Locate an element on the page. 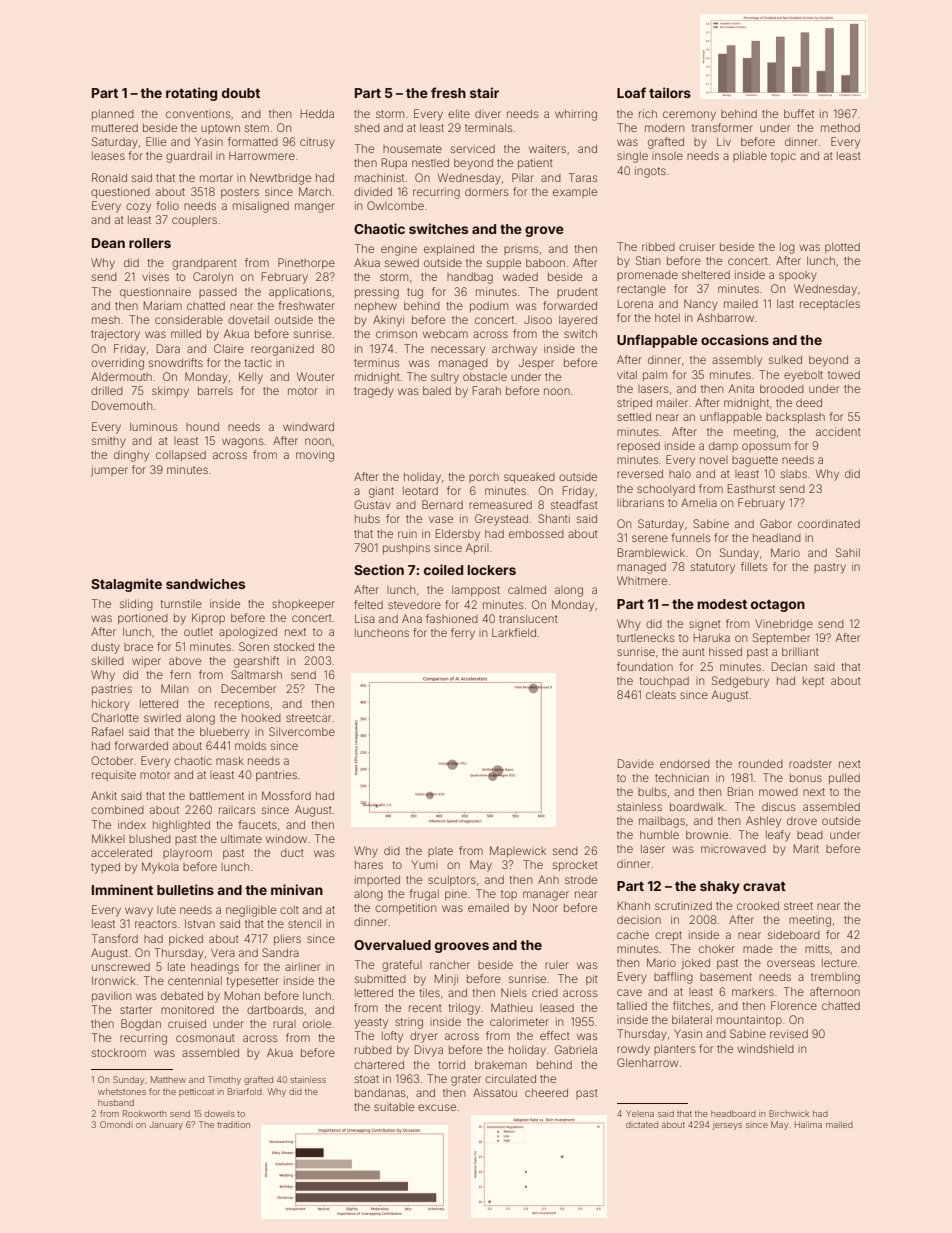 The width and height of the document is (952, 1233). Halima is located at coordinates (808, 1124).
